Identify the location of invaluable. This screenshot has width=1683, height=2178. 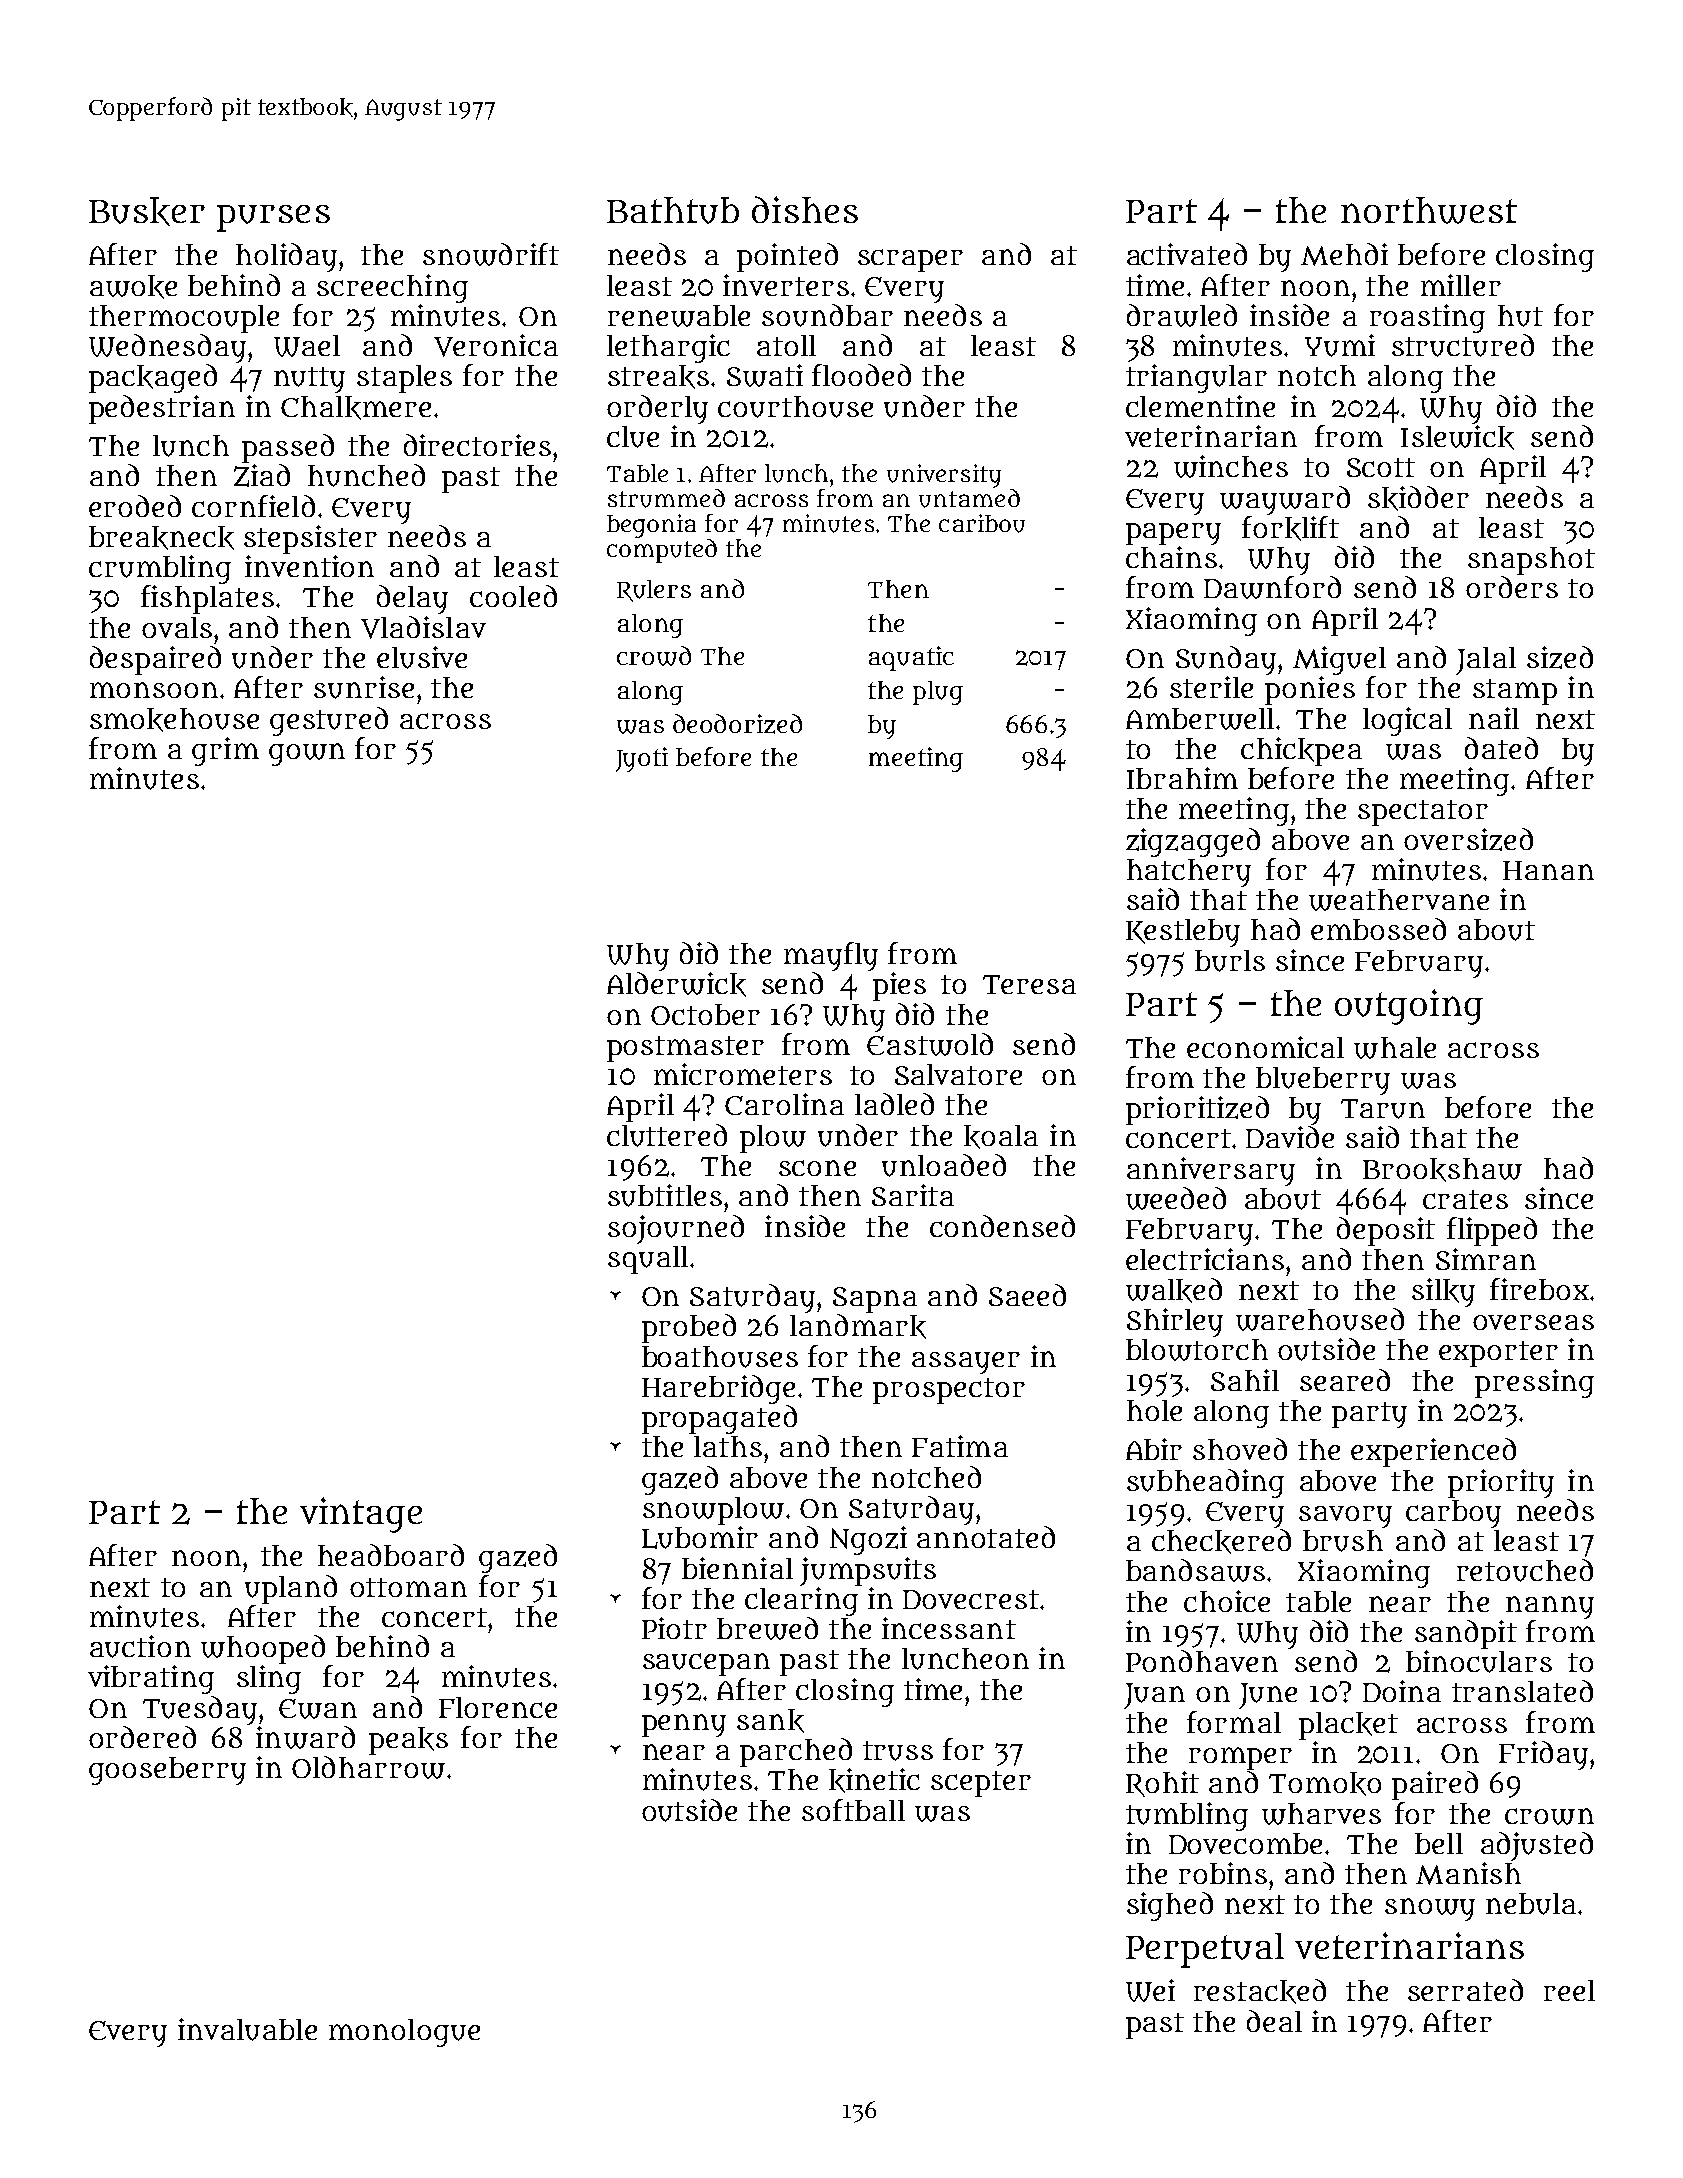
(247, 2029).
